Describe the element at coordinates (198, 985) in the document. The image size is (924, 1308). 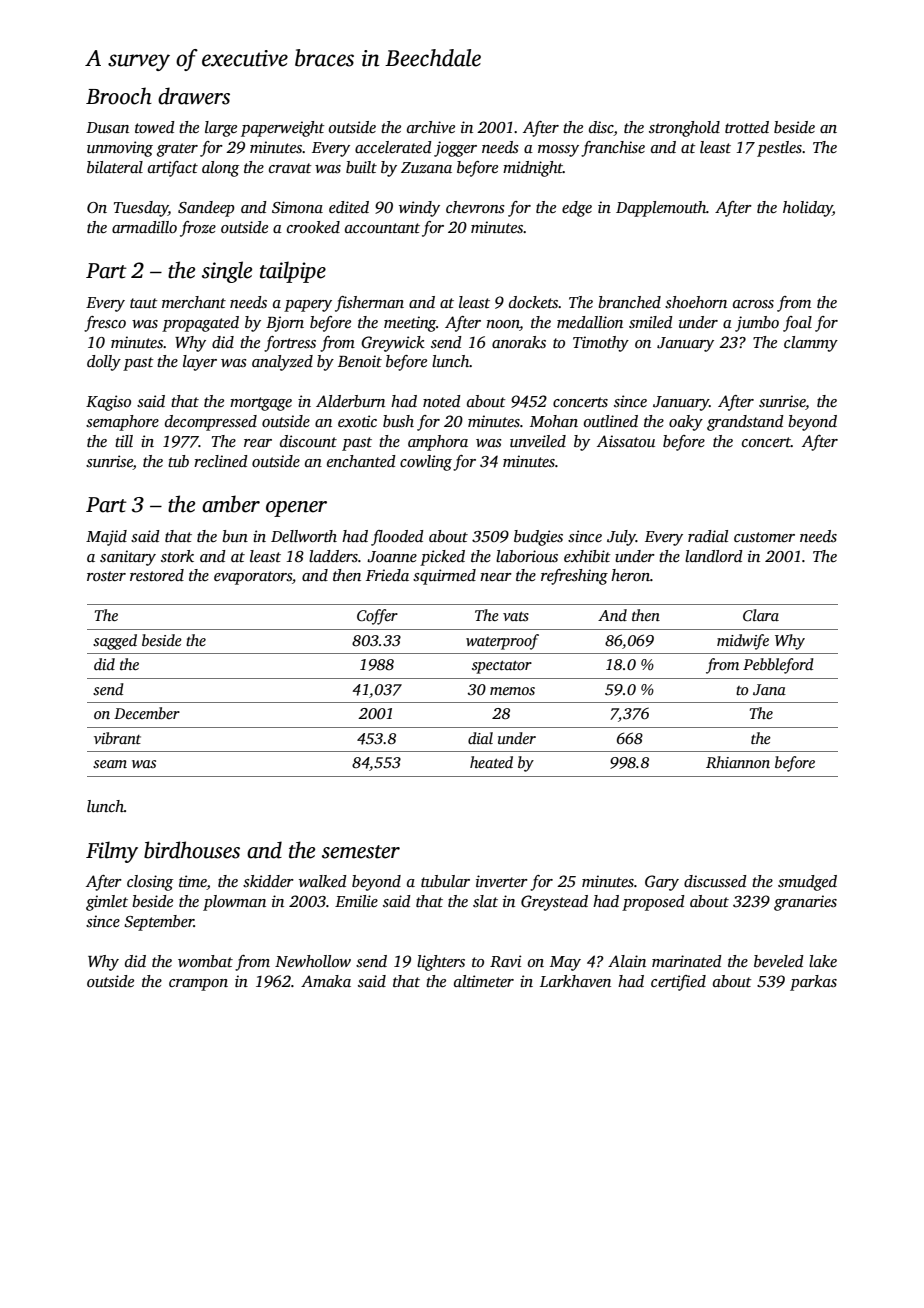
I see `crampon` at that location.
